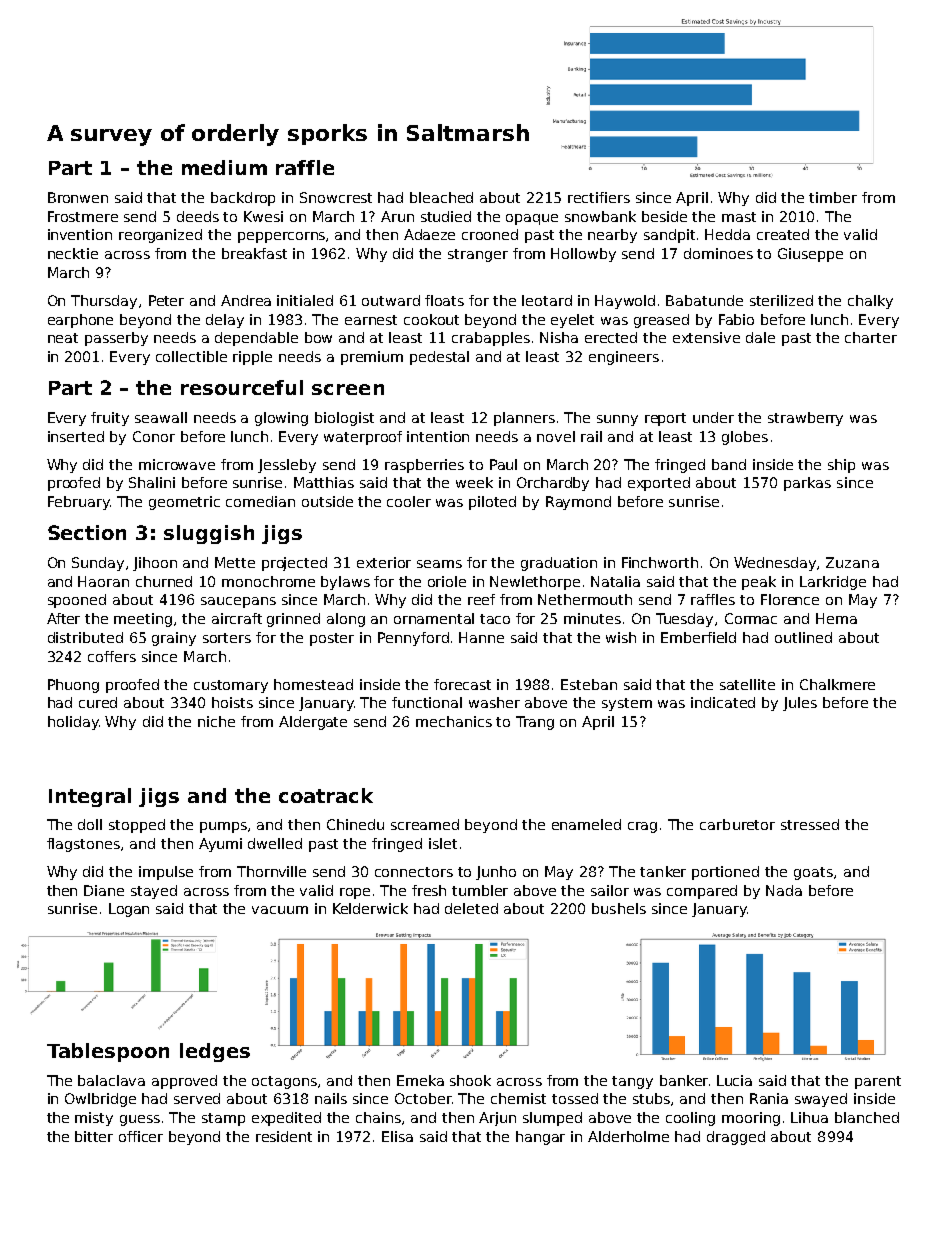  I want to click on bushels, so click(619, 908).
